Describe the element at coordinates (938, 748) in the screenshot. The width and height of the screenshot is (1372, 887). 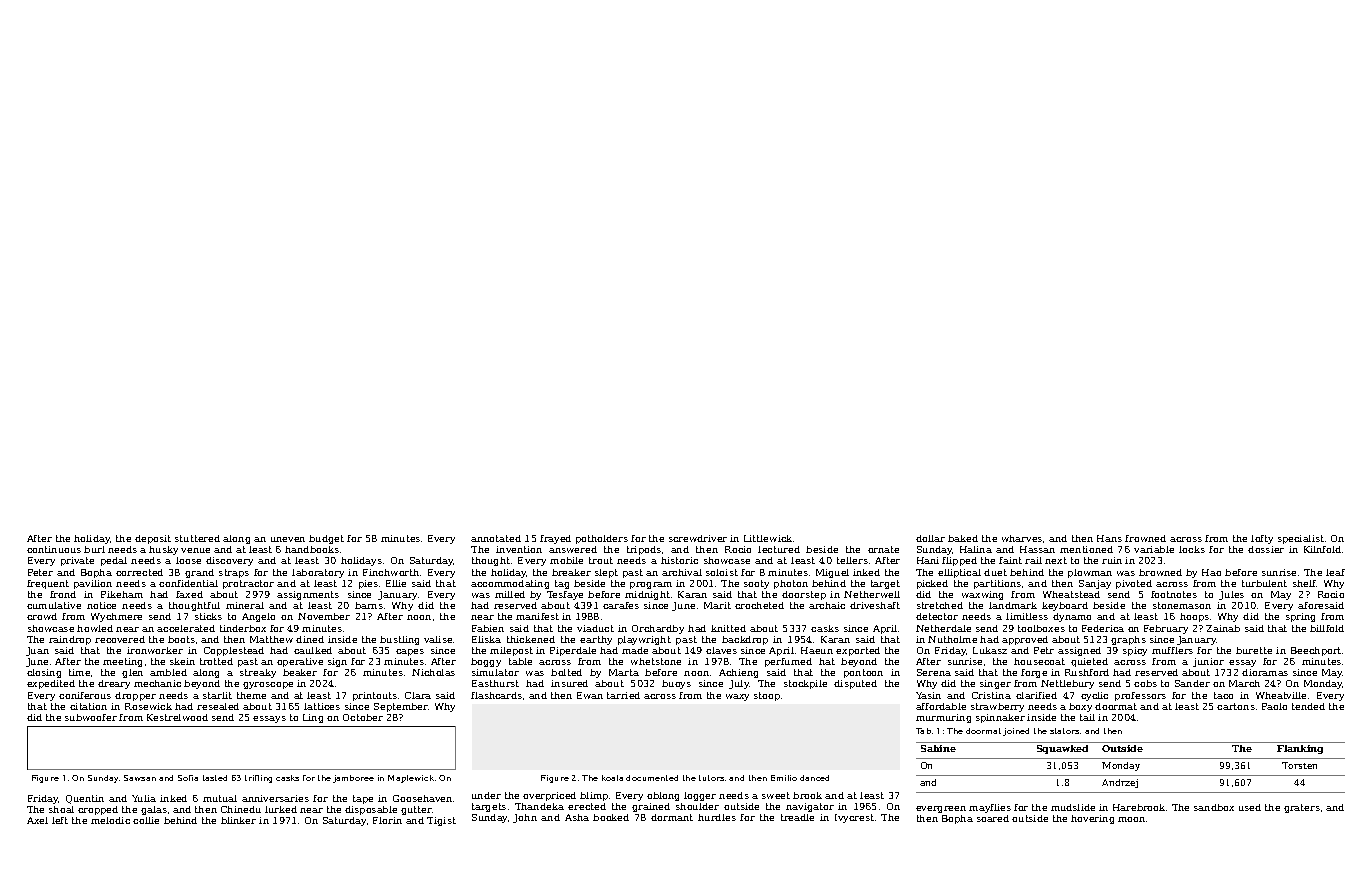
I see `Sabine` at that location.
